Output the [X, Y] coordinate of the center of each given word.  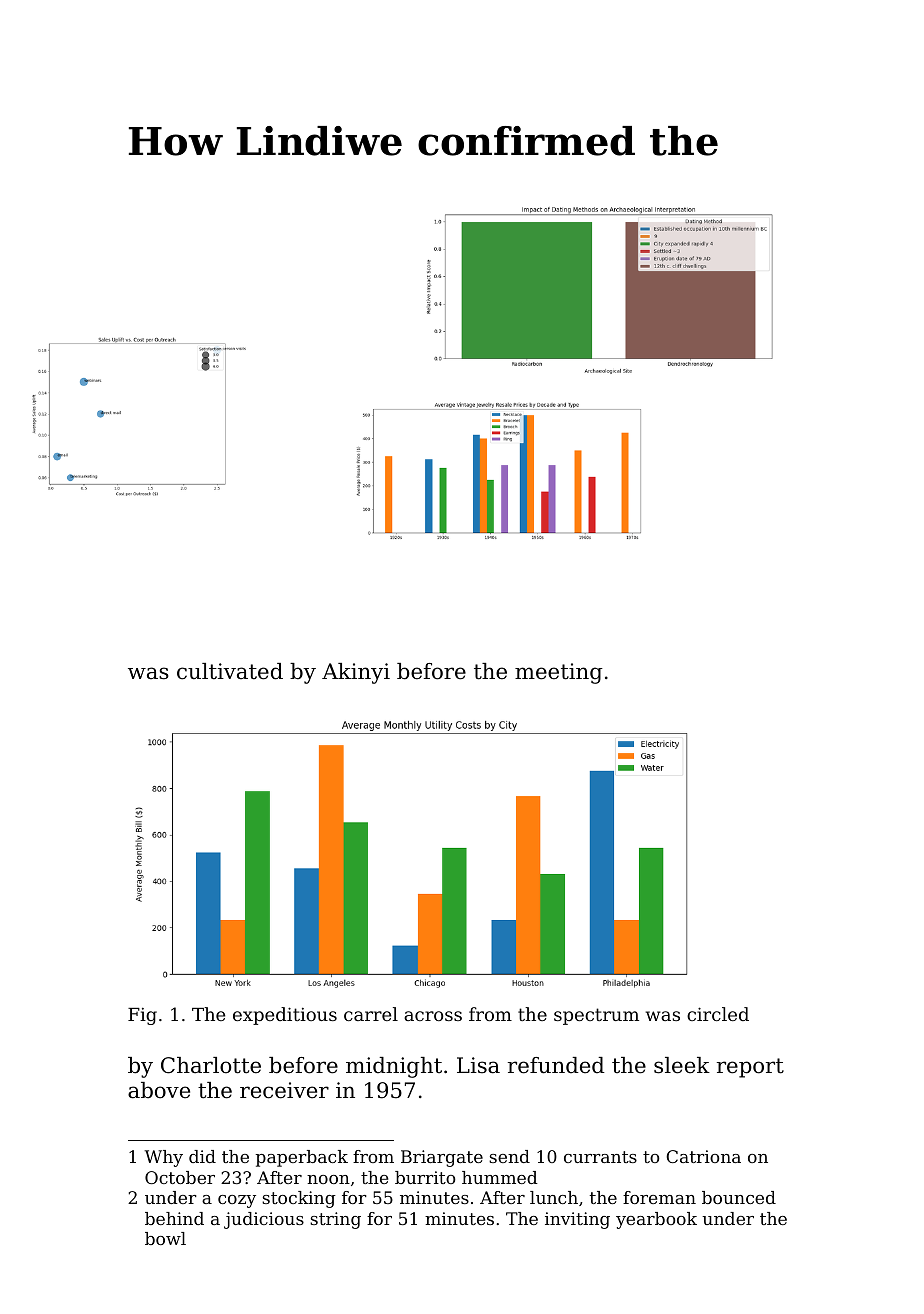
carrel [371, 1014]
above [159, 1090]
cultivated [230, 671]
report [750, 1068]
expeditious [285, 1016]
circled [718, 1014]
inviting [577, 1220]
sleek [682, 1065]
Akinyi [356, 673]
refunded [556, 1065]
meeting [559, 673]
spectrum [596, 1016]
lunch [554, 1197]
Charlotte [211, 1065]
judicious [264, 1220]
